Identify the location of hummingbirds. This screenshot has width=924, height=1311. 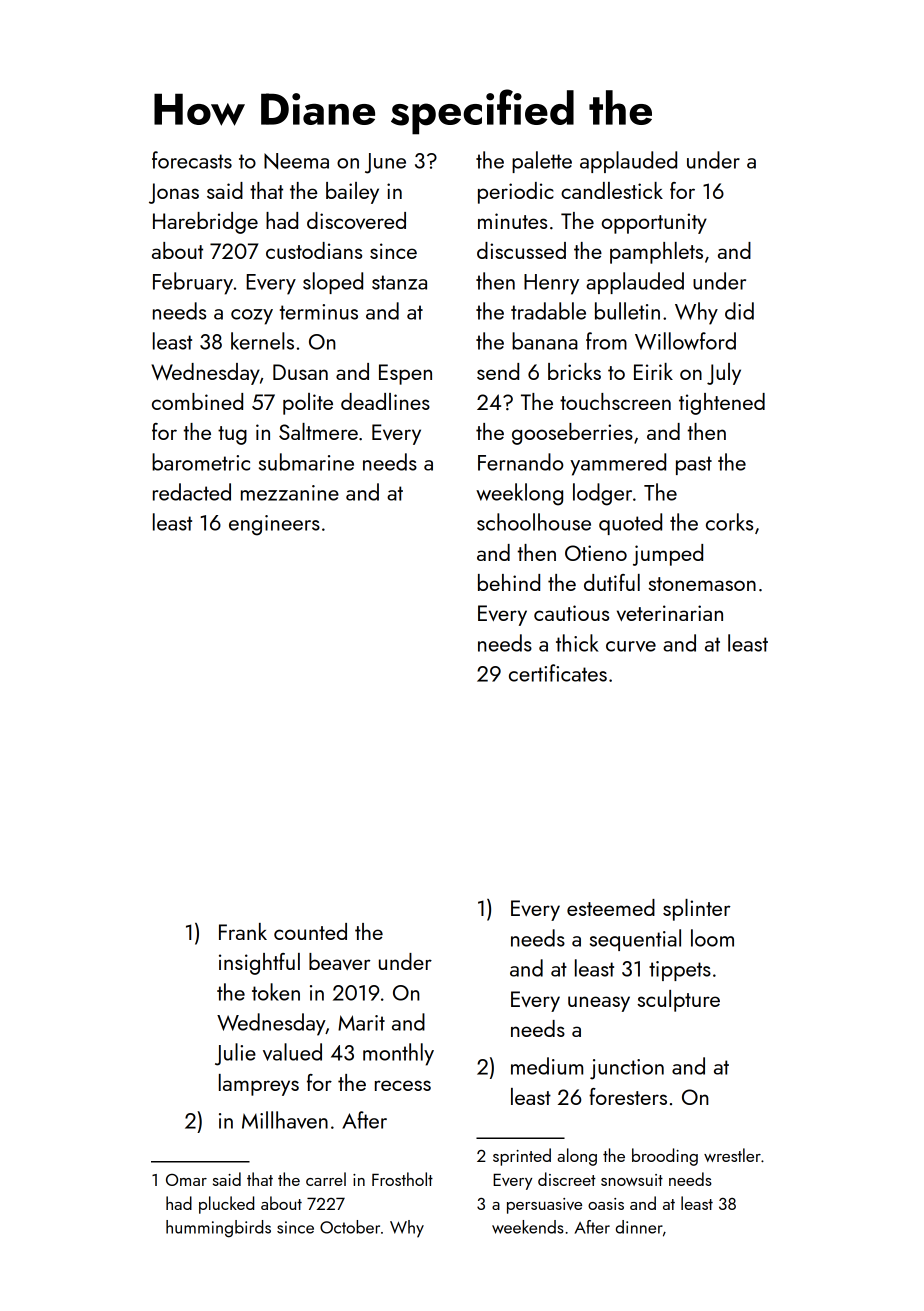
(218, 1229).
